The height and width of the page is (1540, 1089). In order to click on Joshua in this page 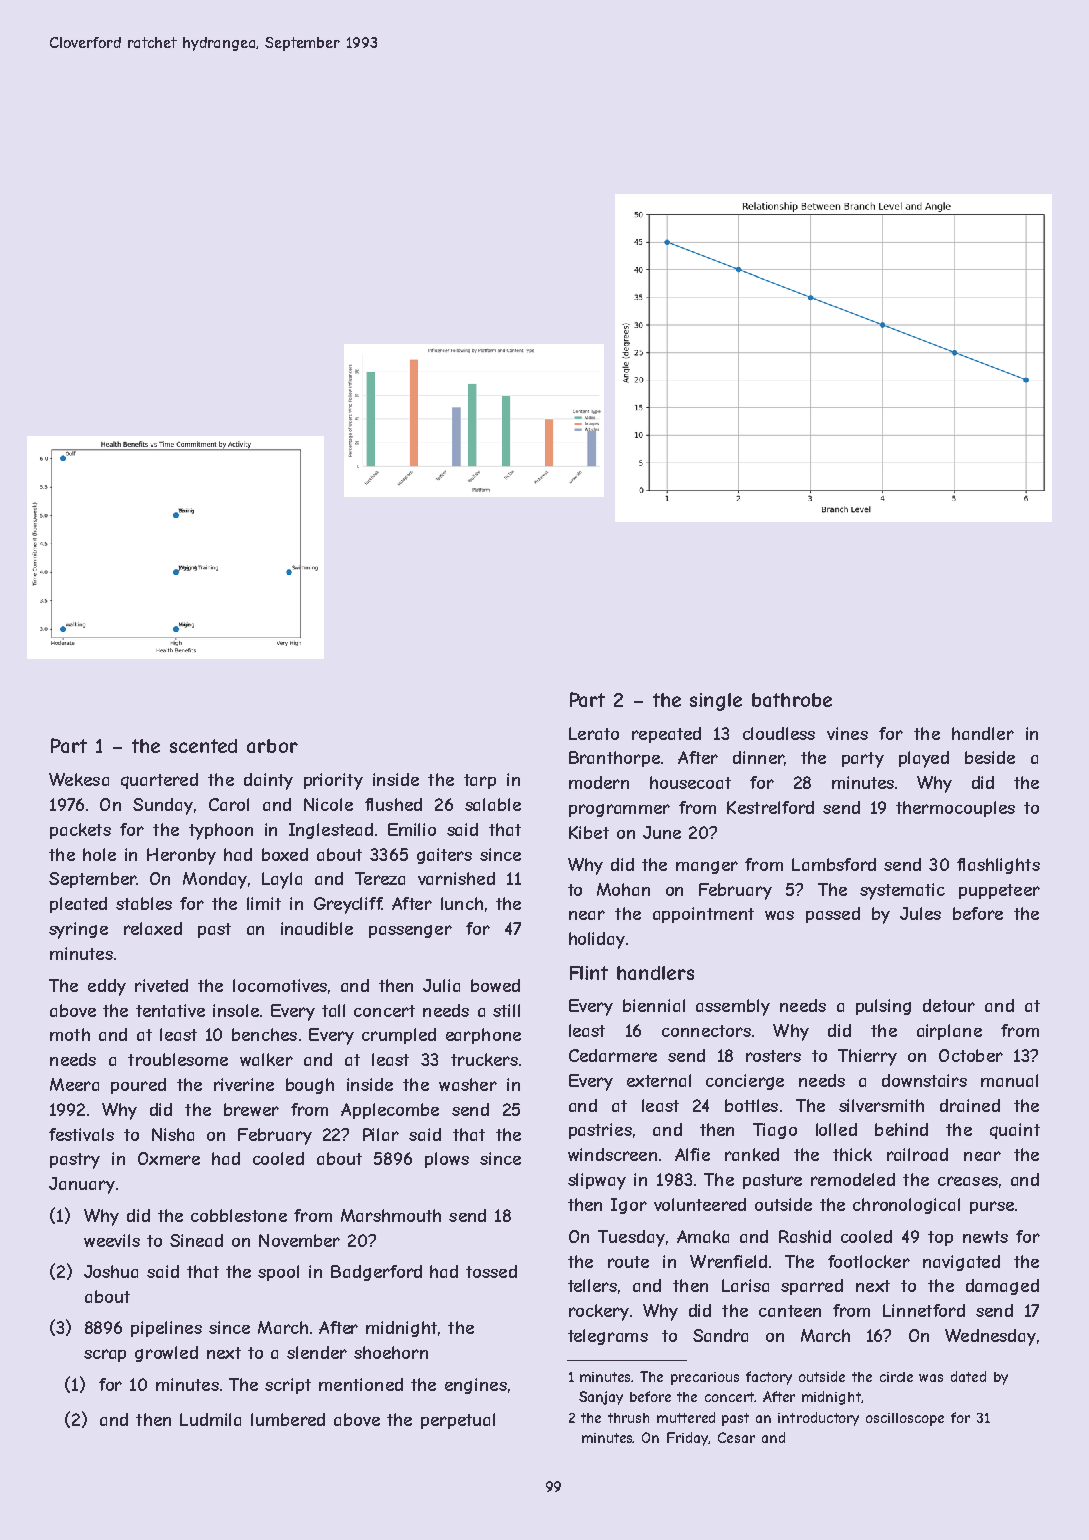, I will do `click(111, 1271)`.
